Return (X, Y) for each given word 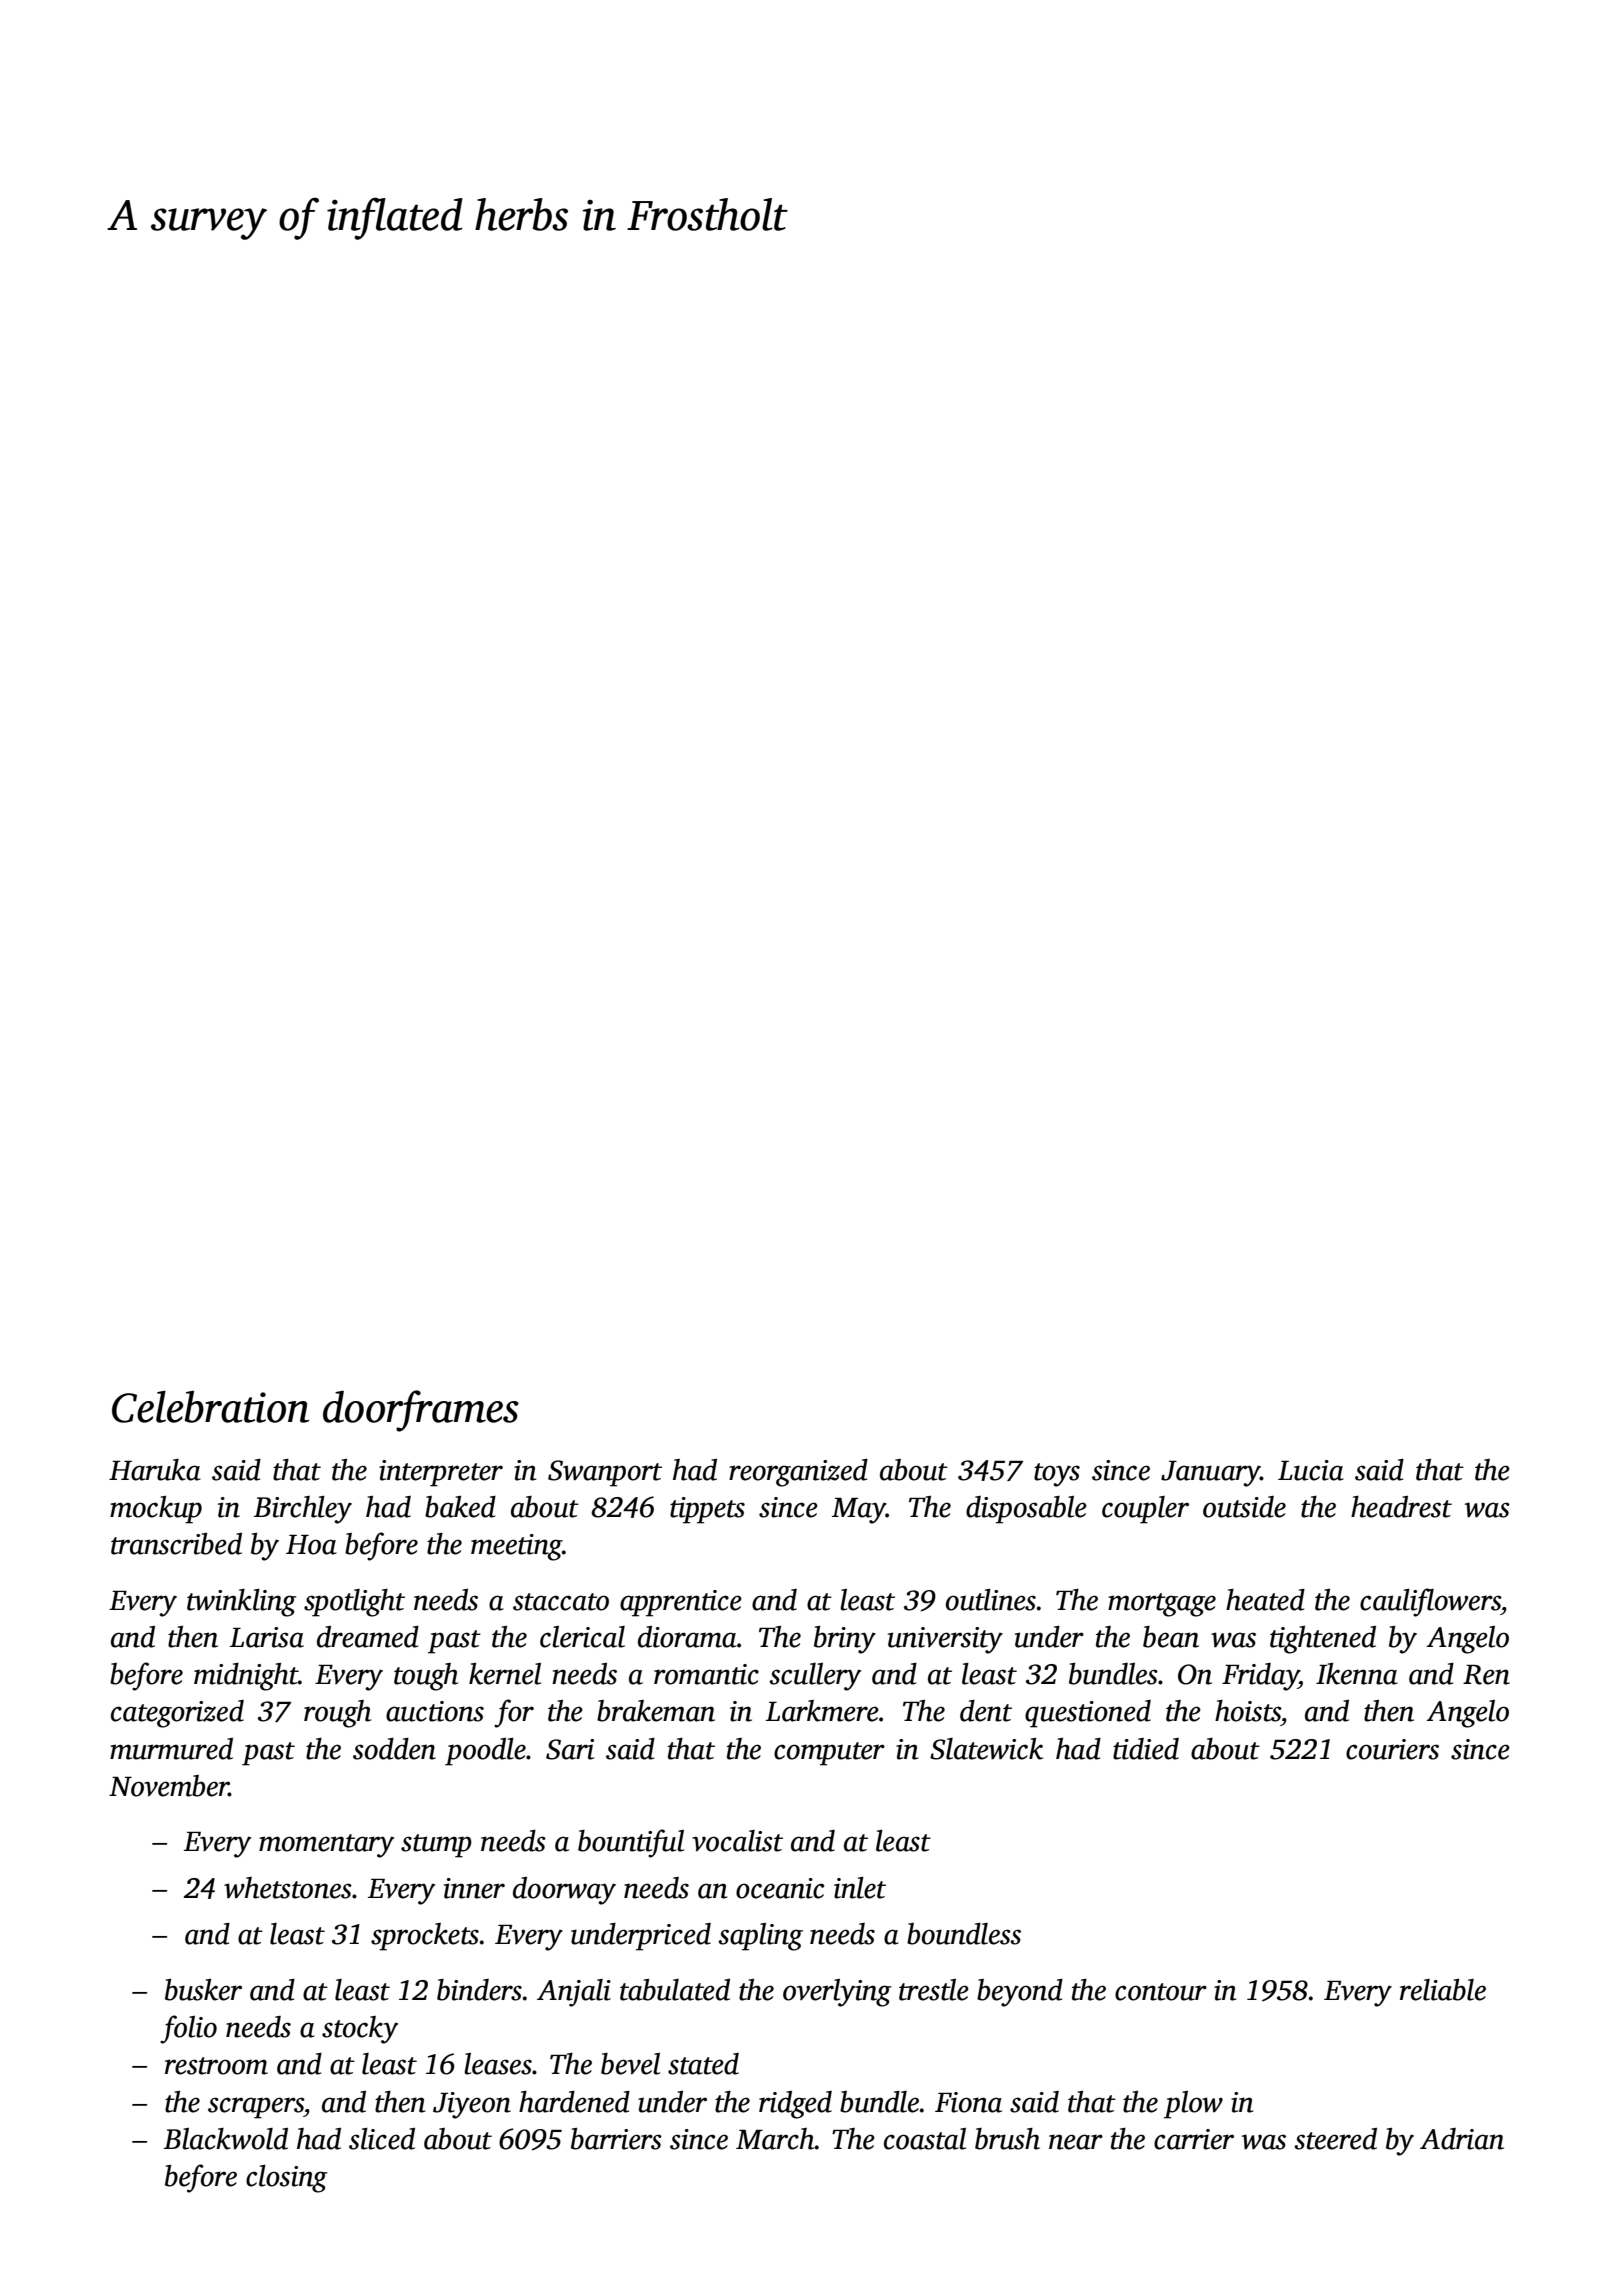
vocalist (737, 1841)
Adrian (1462, 2139)
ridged (795, 2105)
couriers (1392, 1749)
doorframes (421, 1411)
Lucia (1311, 1470)
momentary (326, 1846)
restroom (216, 2066)
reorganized (798, 1473)
